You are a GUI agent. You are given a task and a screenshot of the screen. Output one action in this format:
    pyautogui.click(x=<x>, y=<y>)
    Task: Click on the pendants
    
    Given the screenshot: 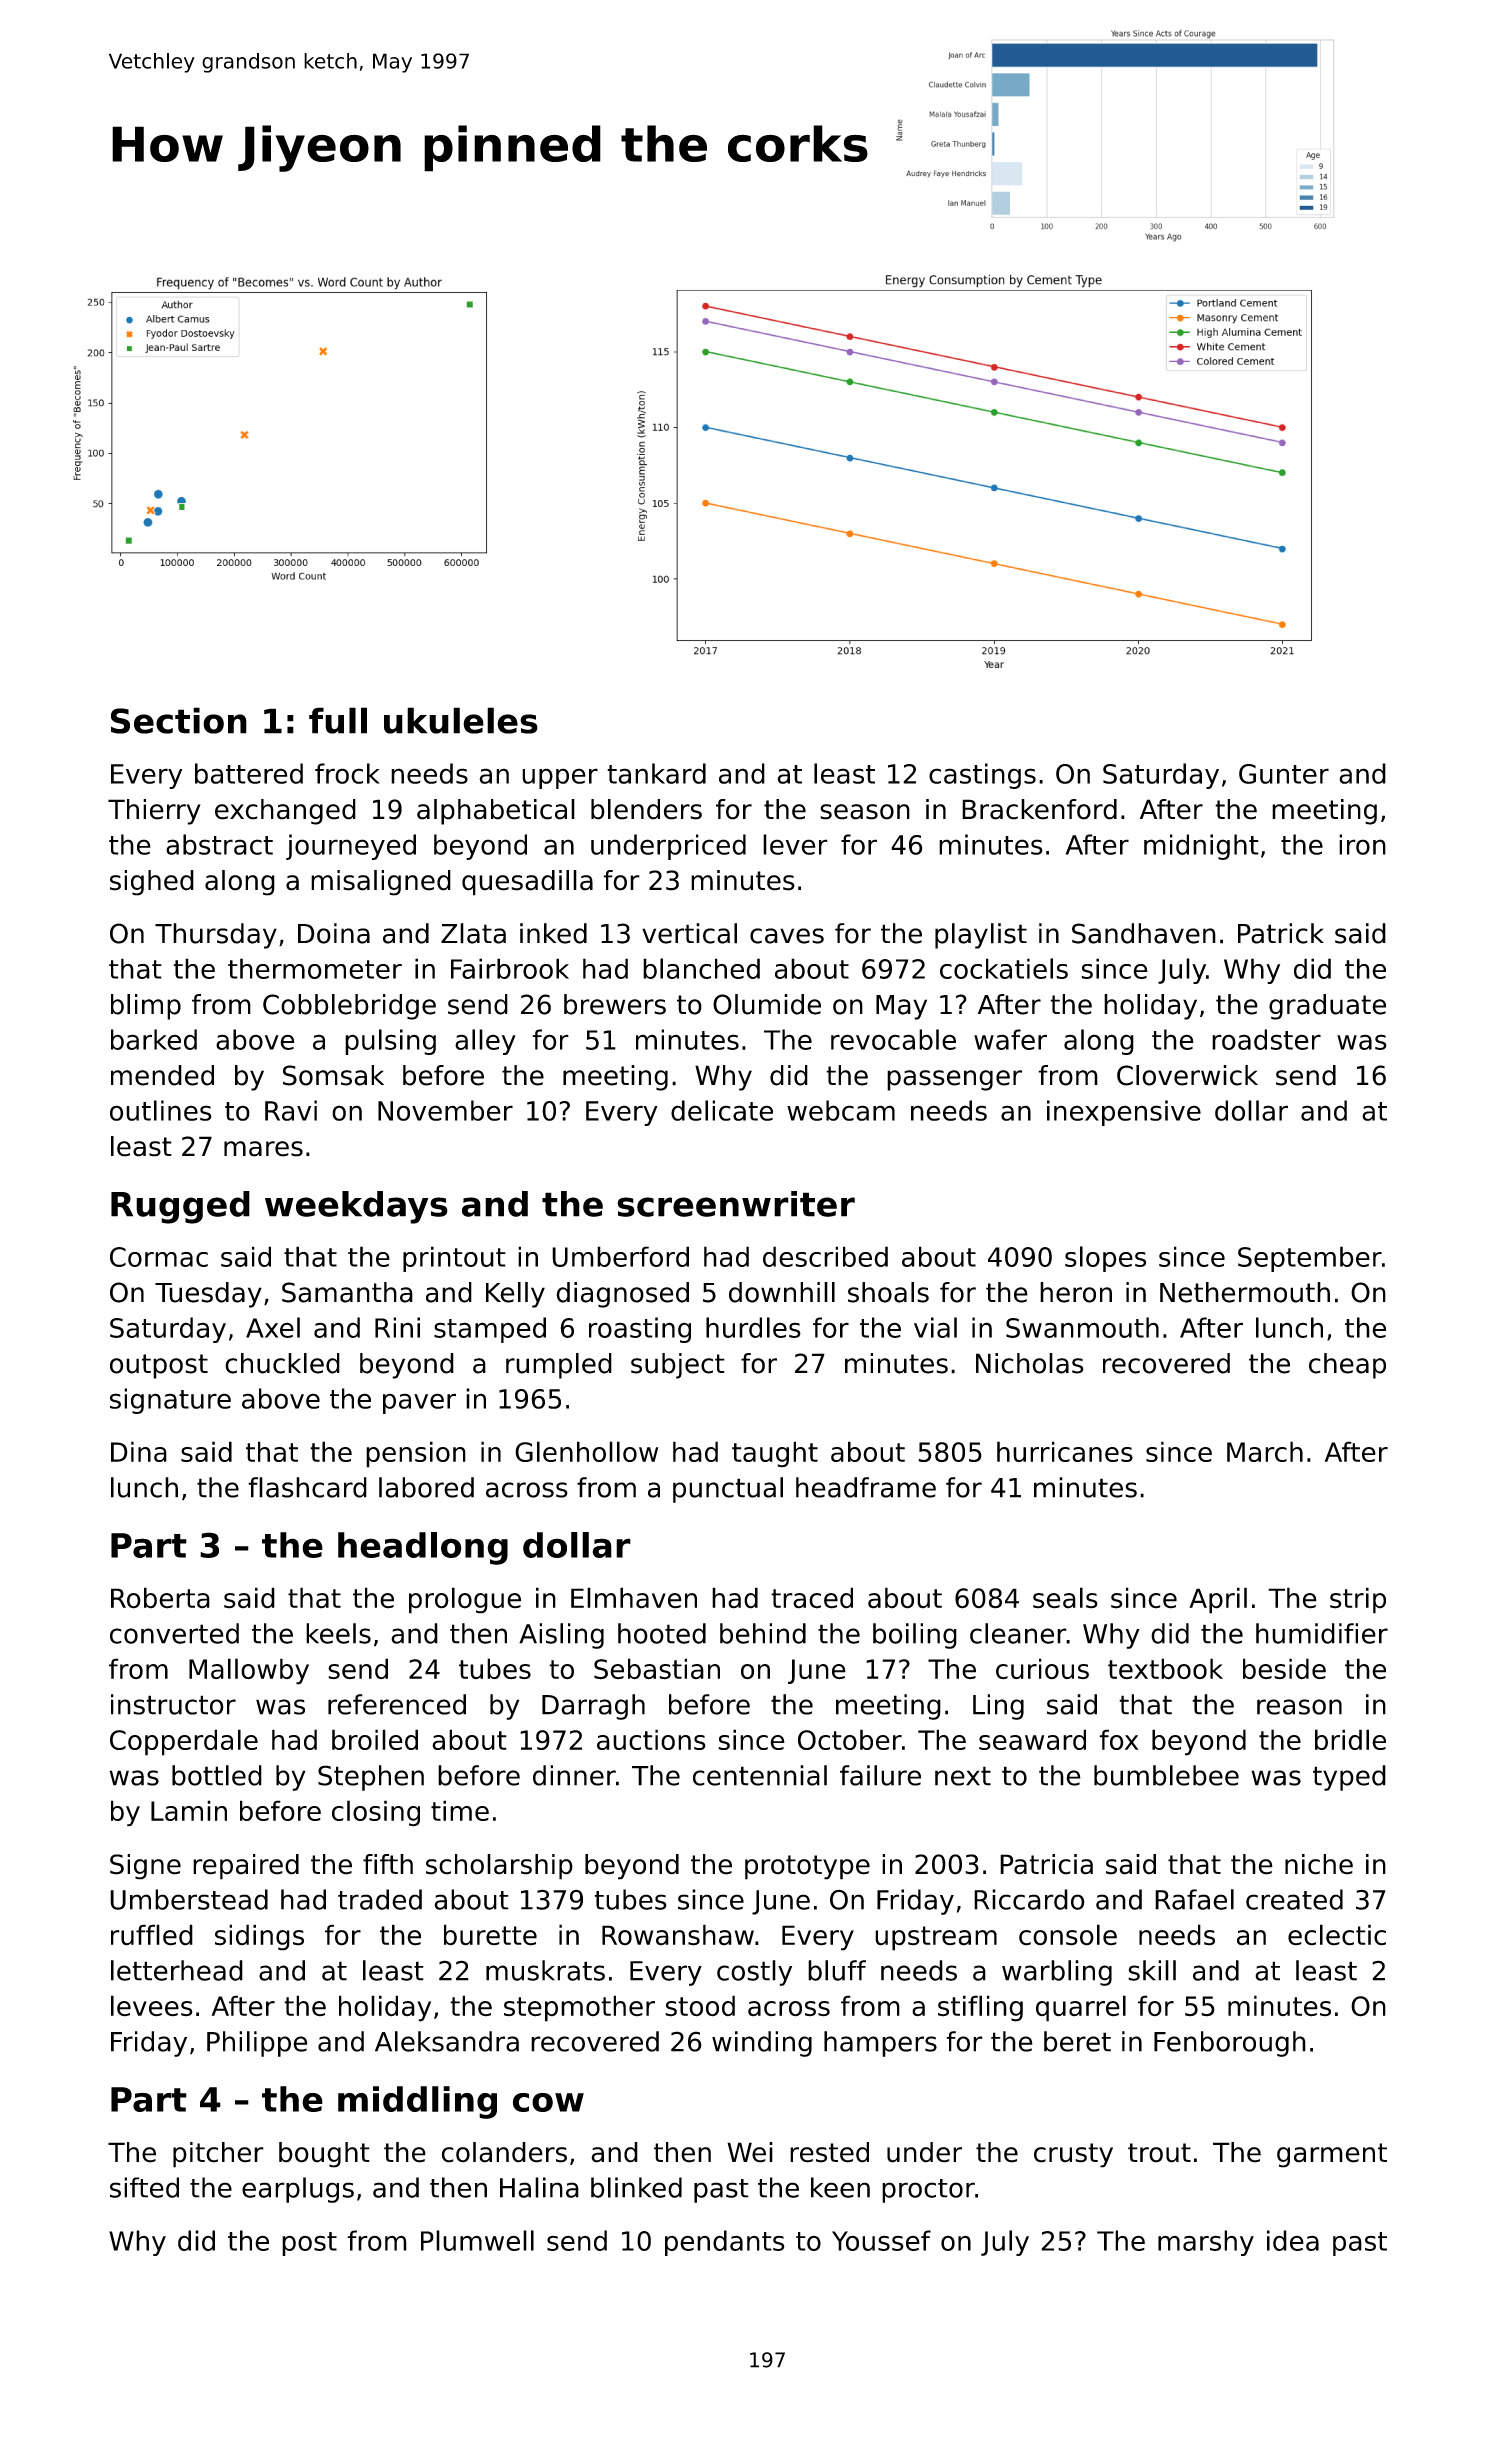 What is the action you would take?
    pyautogui.click(x=725, y=2243)
